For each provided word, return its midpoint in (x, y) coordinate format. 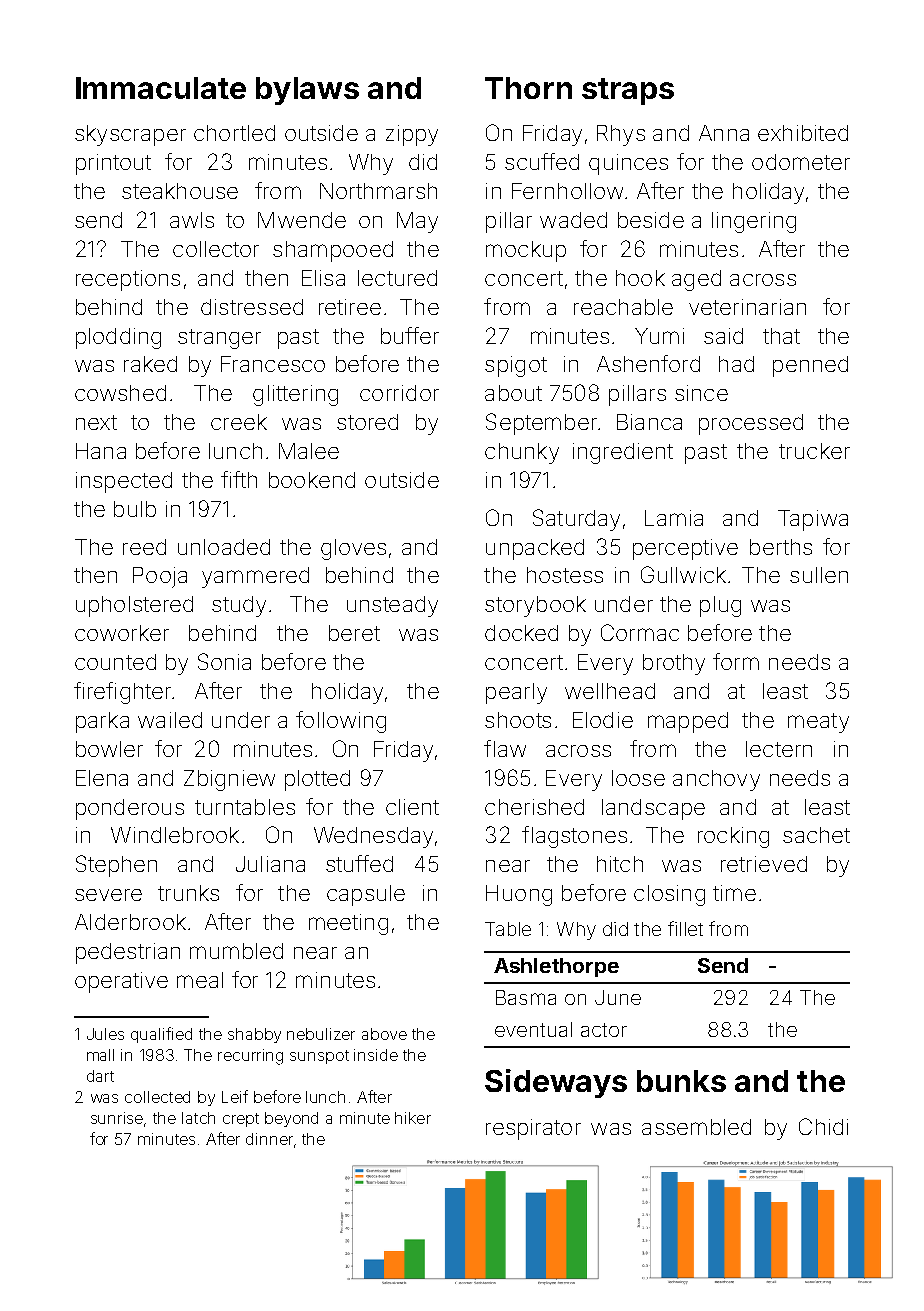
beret (354, 633)
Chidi (823, 1126)
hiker (413, 1118)
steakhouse (180, 191)
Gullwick (683, 574)
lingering (754, 222)
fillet (685, 928)
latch (198, 1118)
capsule (366, 895)
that (781, 336)
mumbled (236, 951)
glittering (295, 395)
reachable (623, 307)
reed (144, 547)
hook (640, 278)
